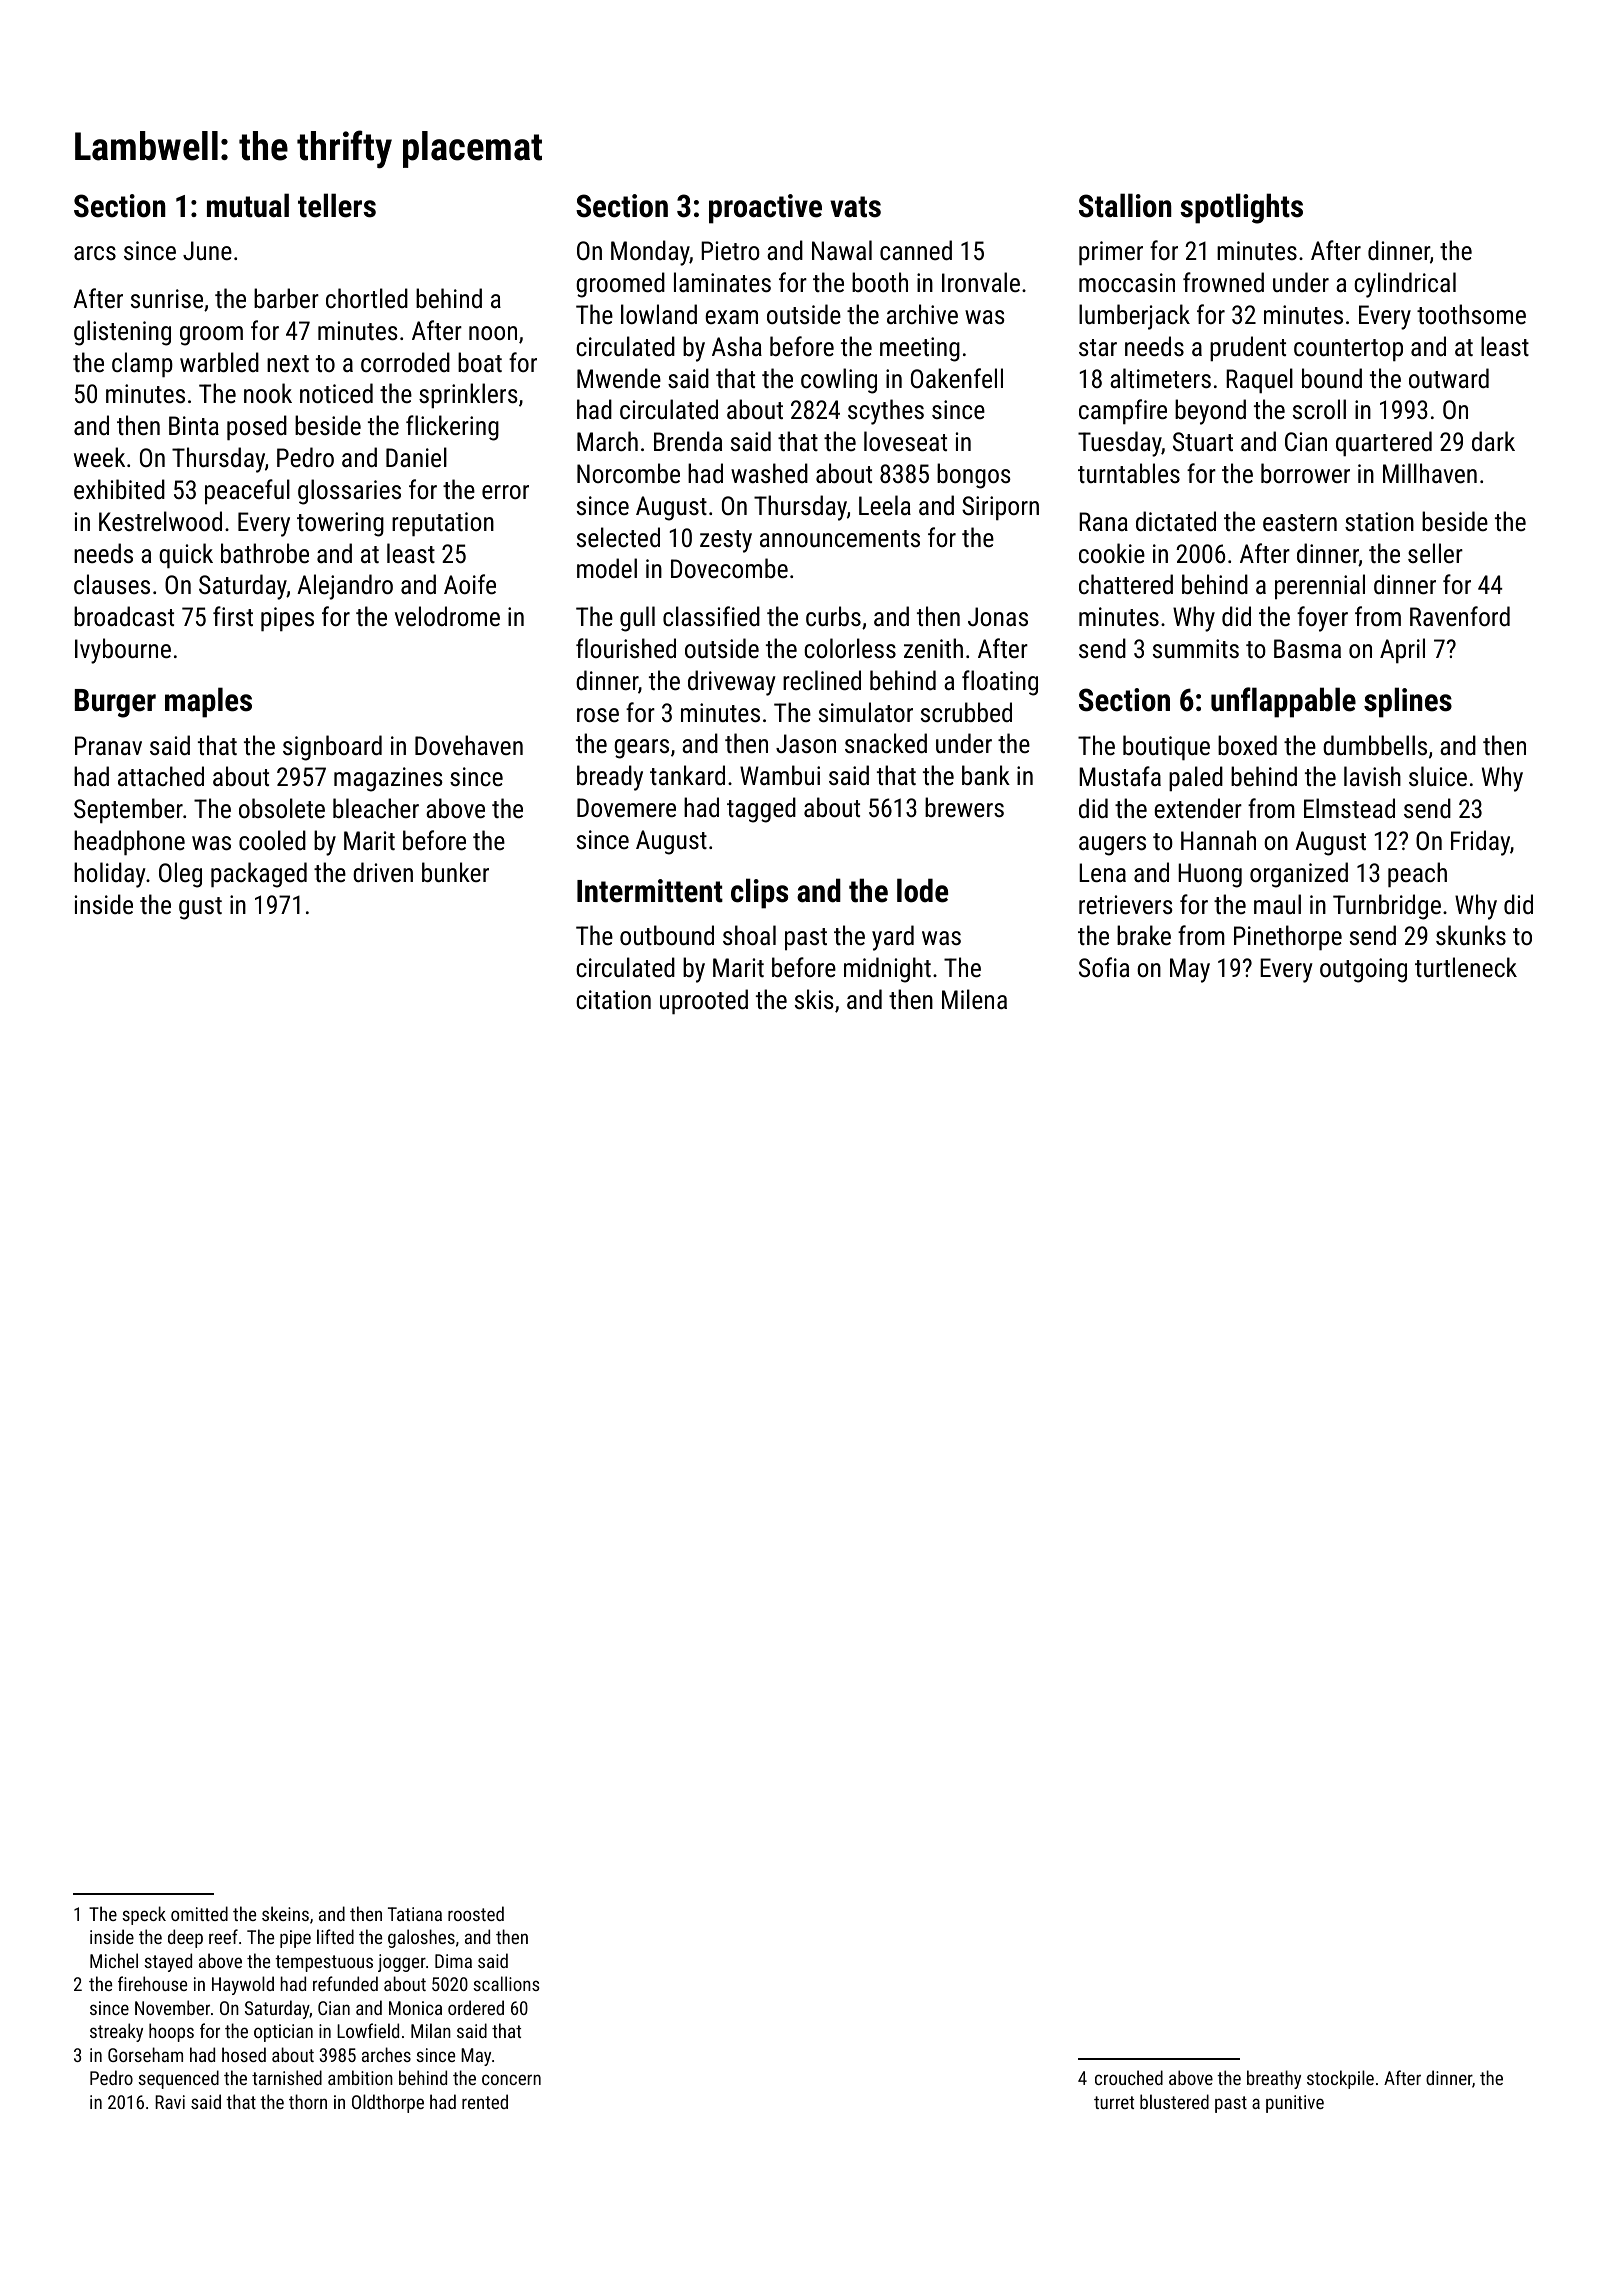  I want to click on cooled, so click(272, 840).
